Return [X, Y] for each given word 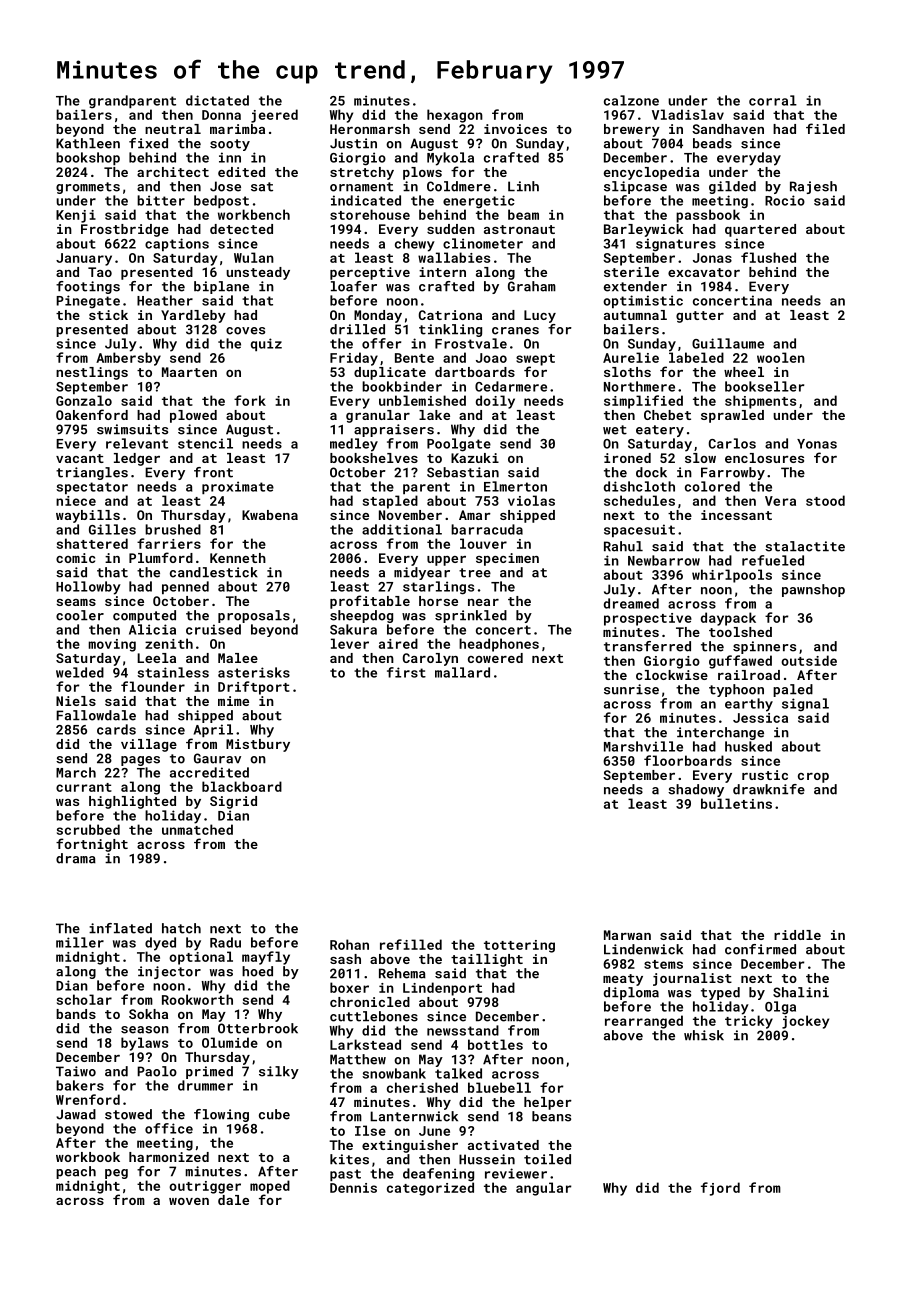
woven [189, 1201]
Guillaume [728, 343]
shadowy [696, 790]
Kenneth [238, 558]
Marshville [643, 746]
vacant [80, 458]
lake [434, 415]
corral [773, 100]
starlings [438, 588]
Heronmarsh [370, 129]
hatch [181, 928]
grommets [88, 188]
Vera [780, 501]
